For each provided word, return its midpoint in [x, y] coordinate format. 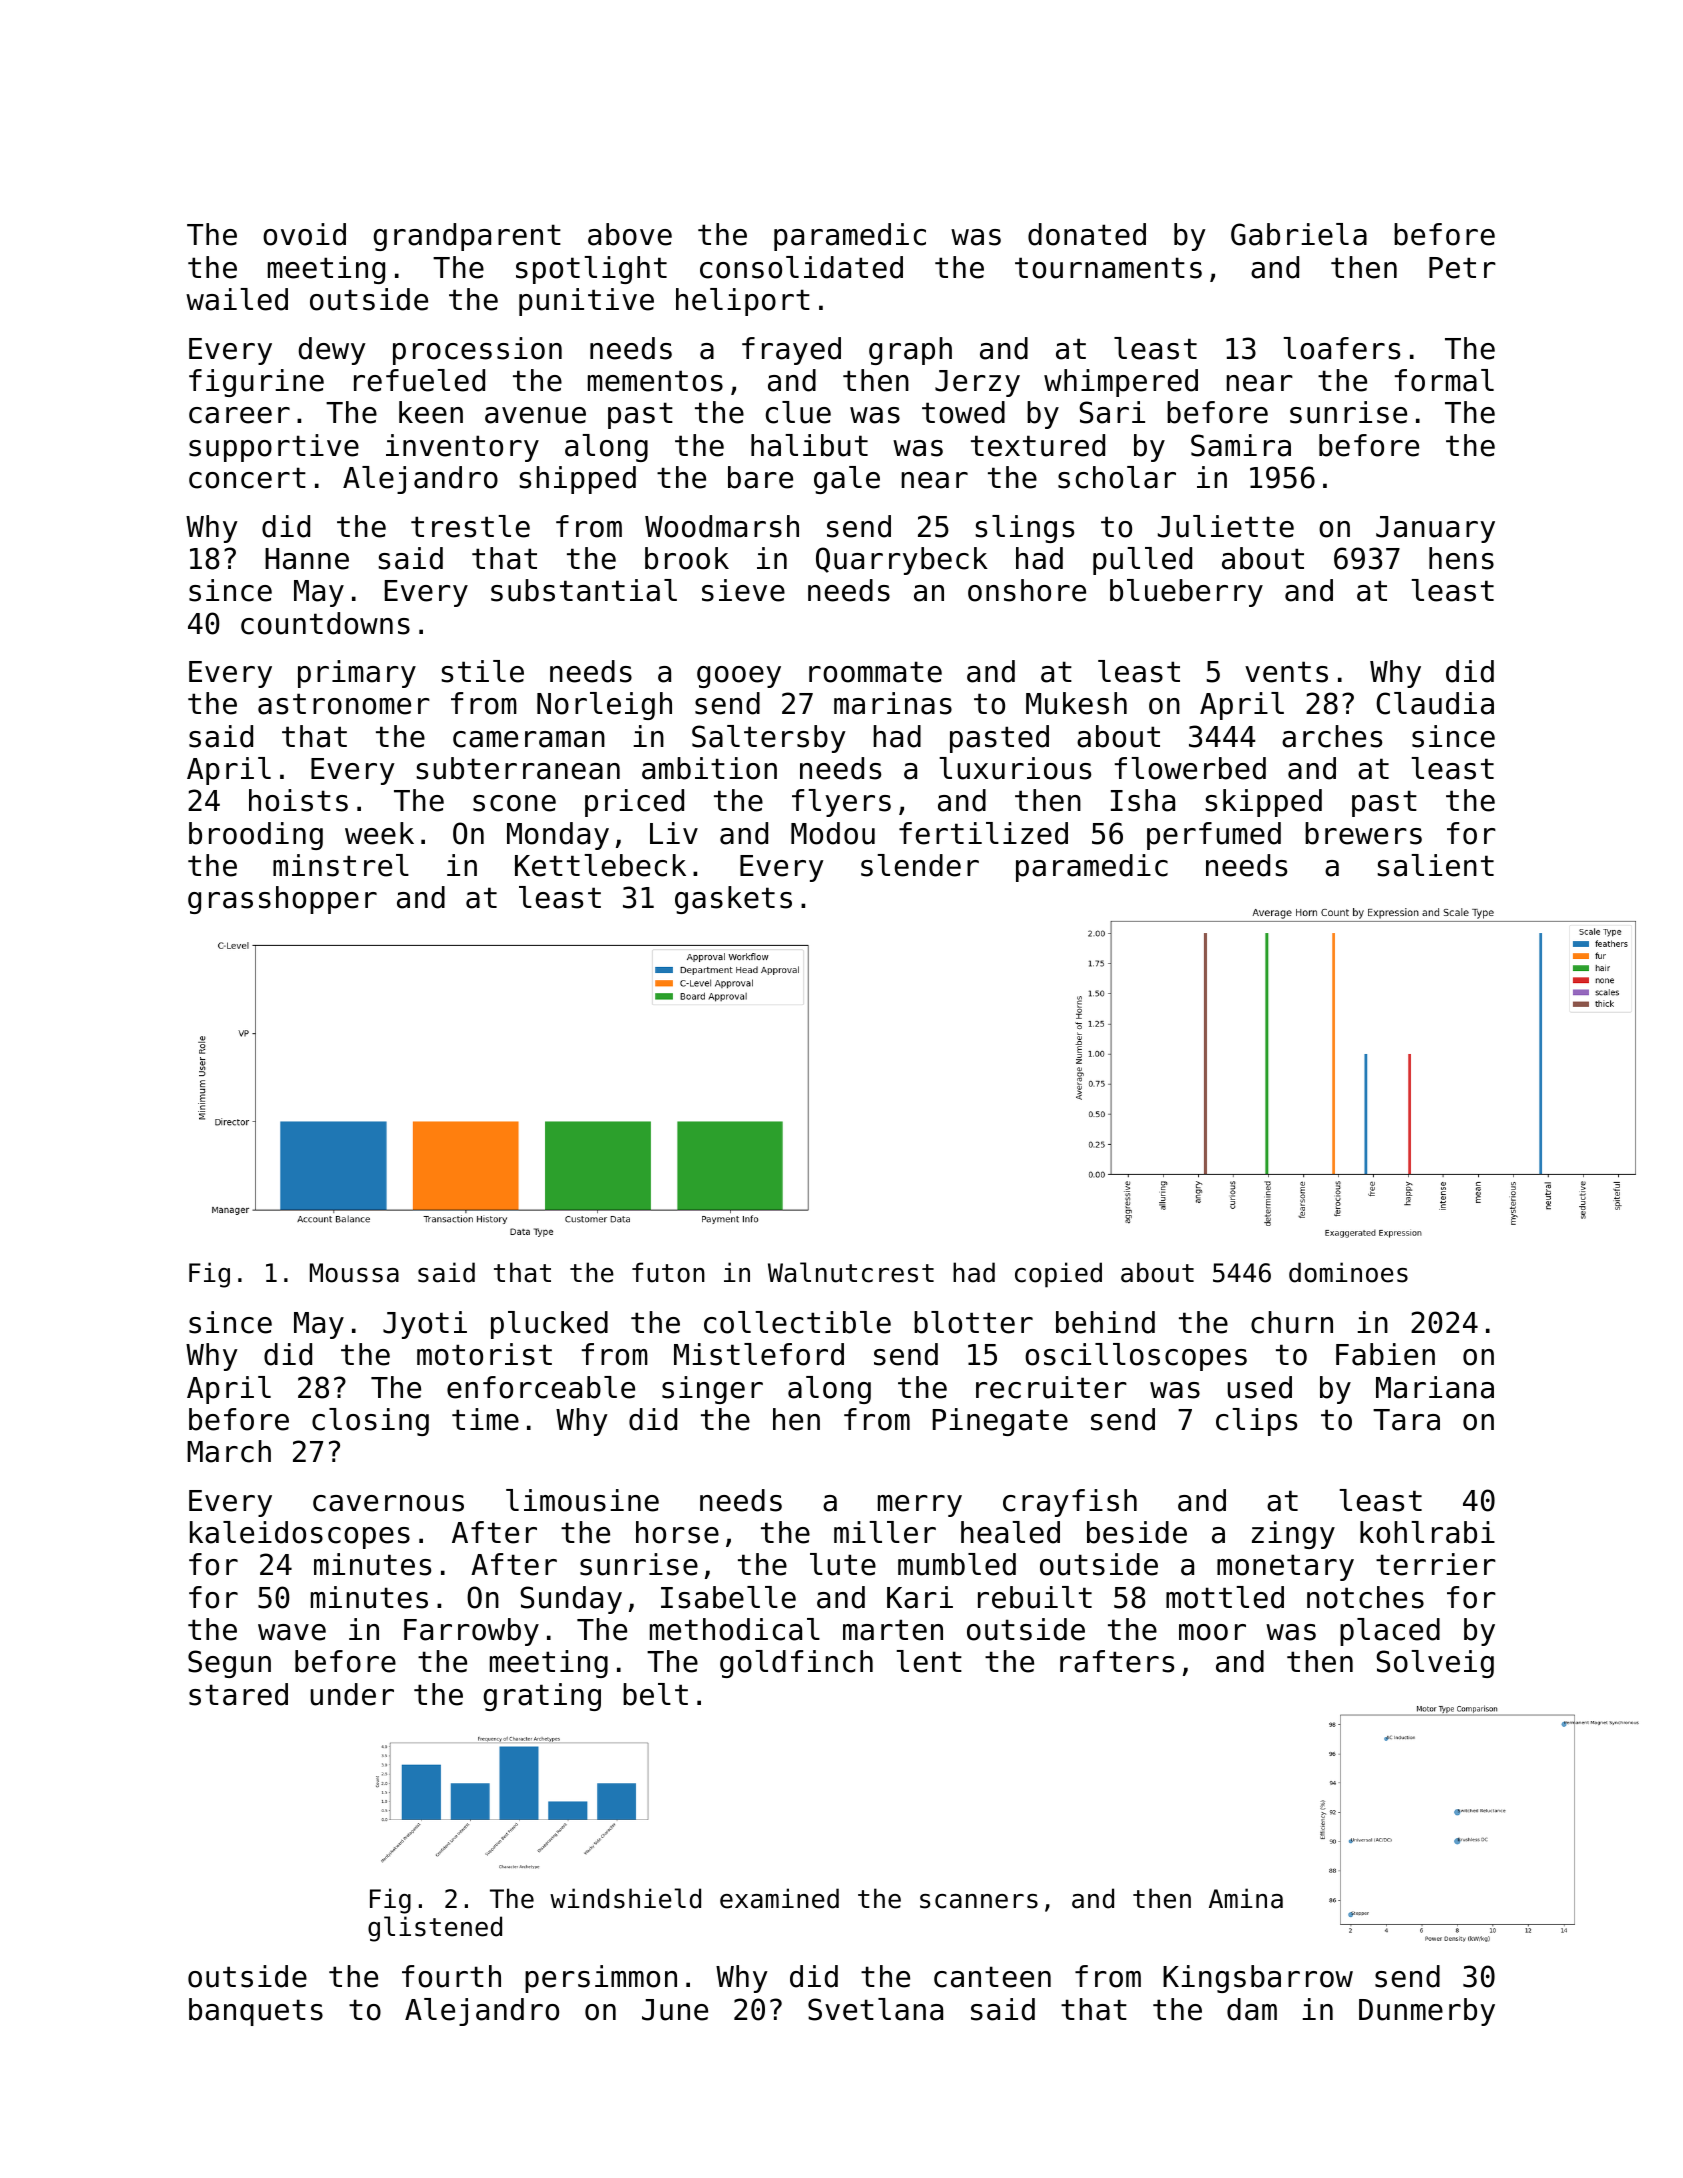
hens [1461, 558]
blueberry [1186, 593]
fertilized [983, 833]
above [630, 234]
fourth [451, 1976]
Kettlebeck [600, 865]
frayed [791, 351]
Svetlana [875, 2009]
